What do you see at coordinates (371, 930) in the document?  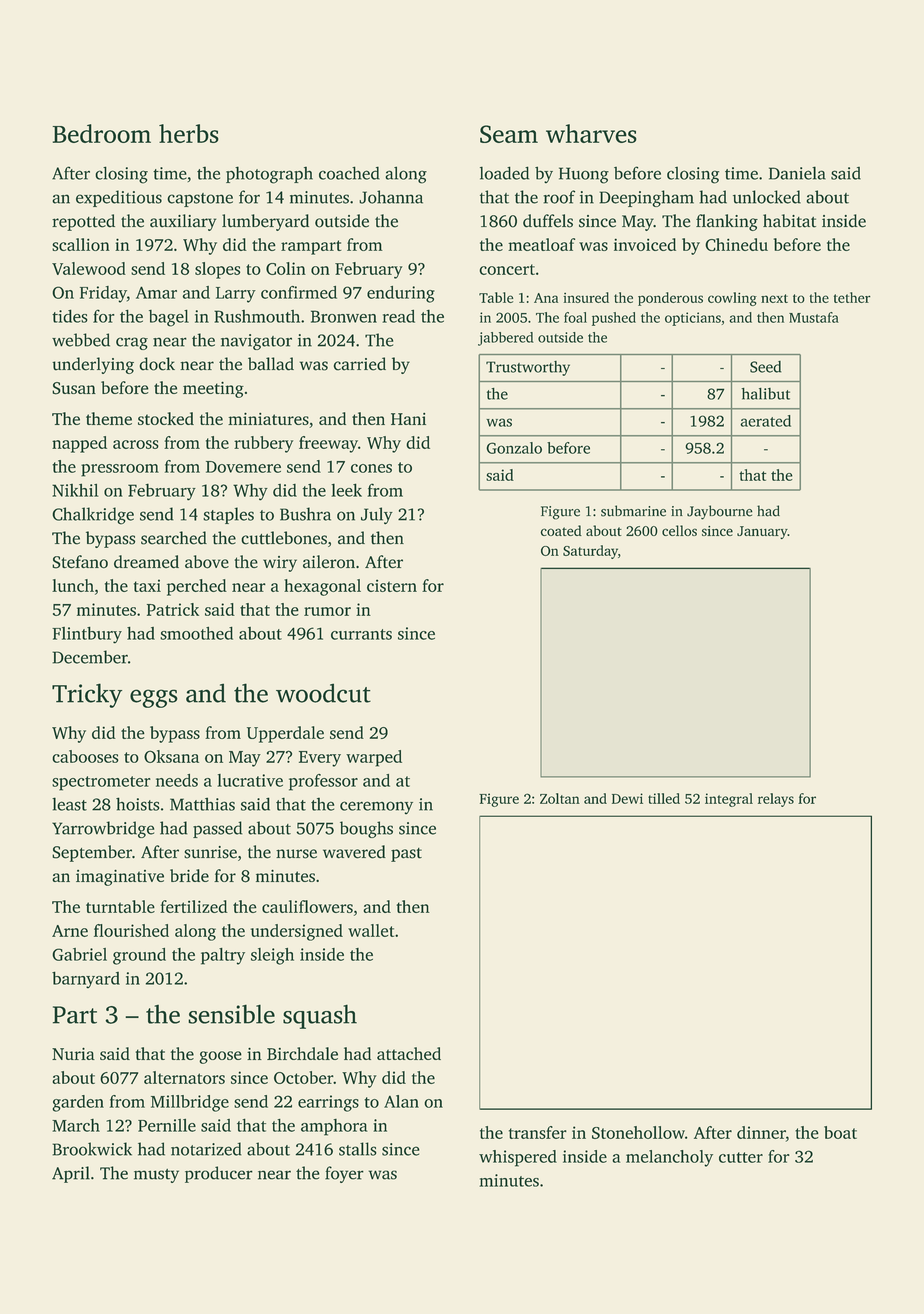 I see `wallet` at bounding box center [371, 930].
